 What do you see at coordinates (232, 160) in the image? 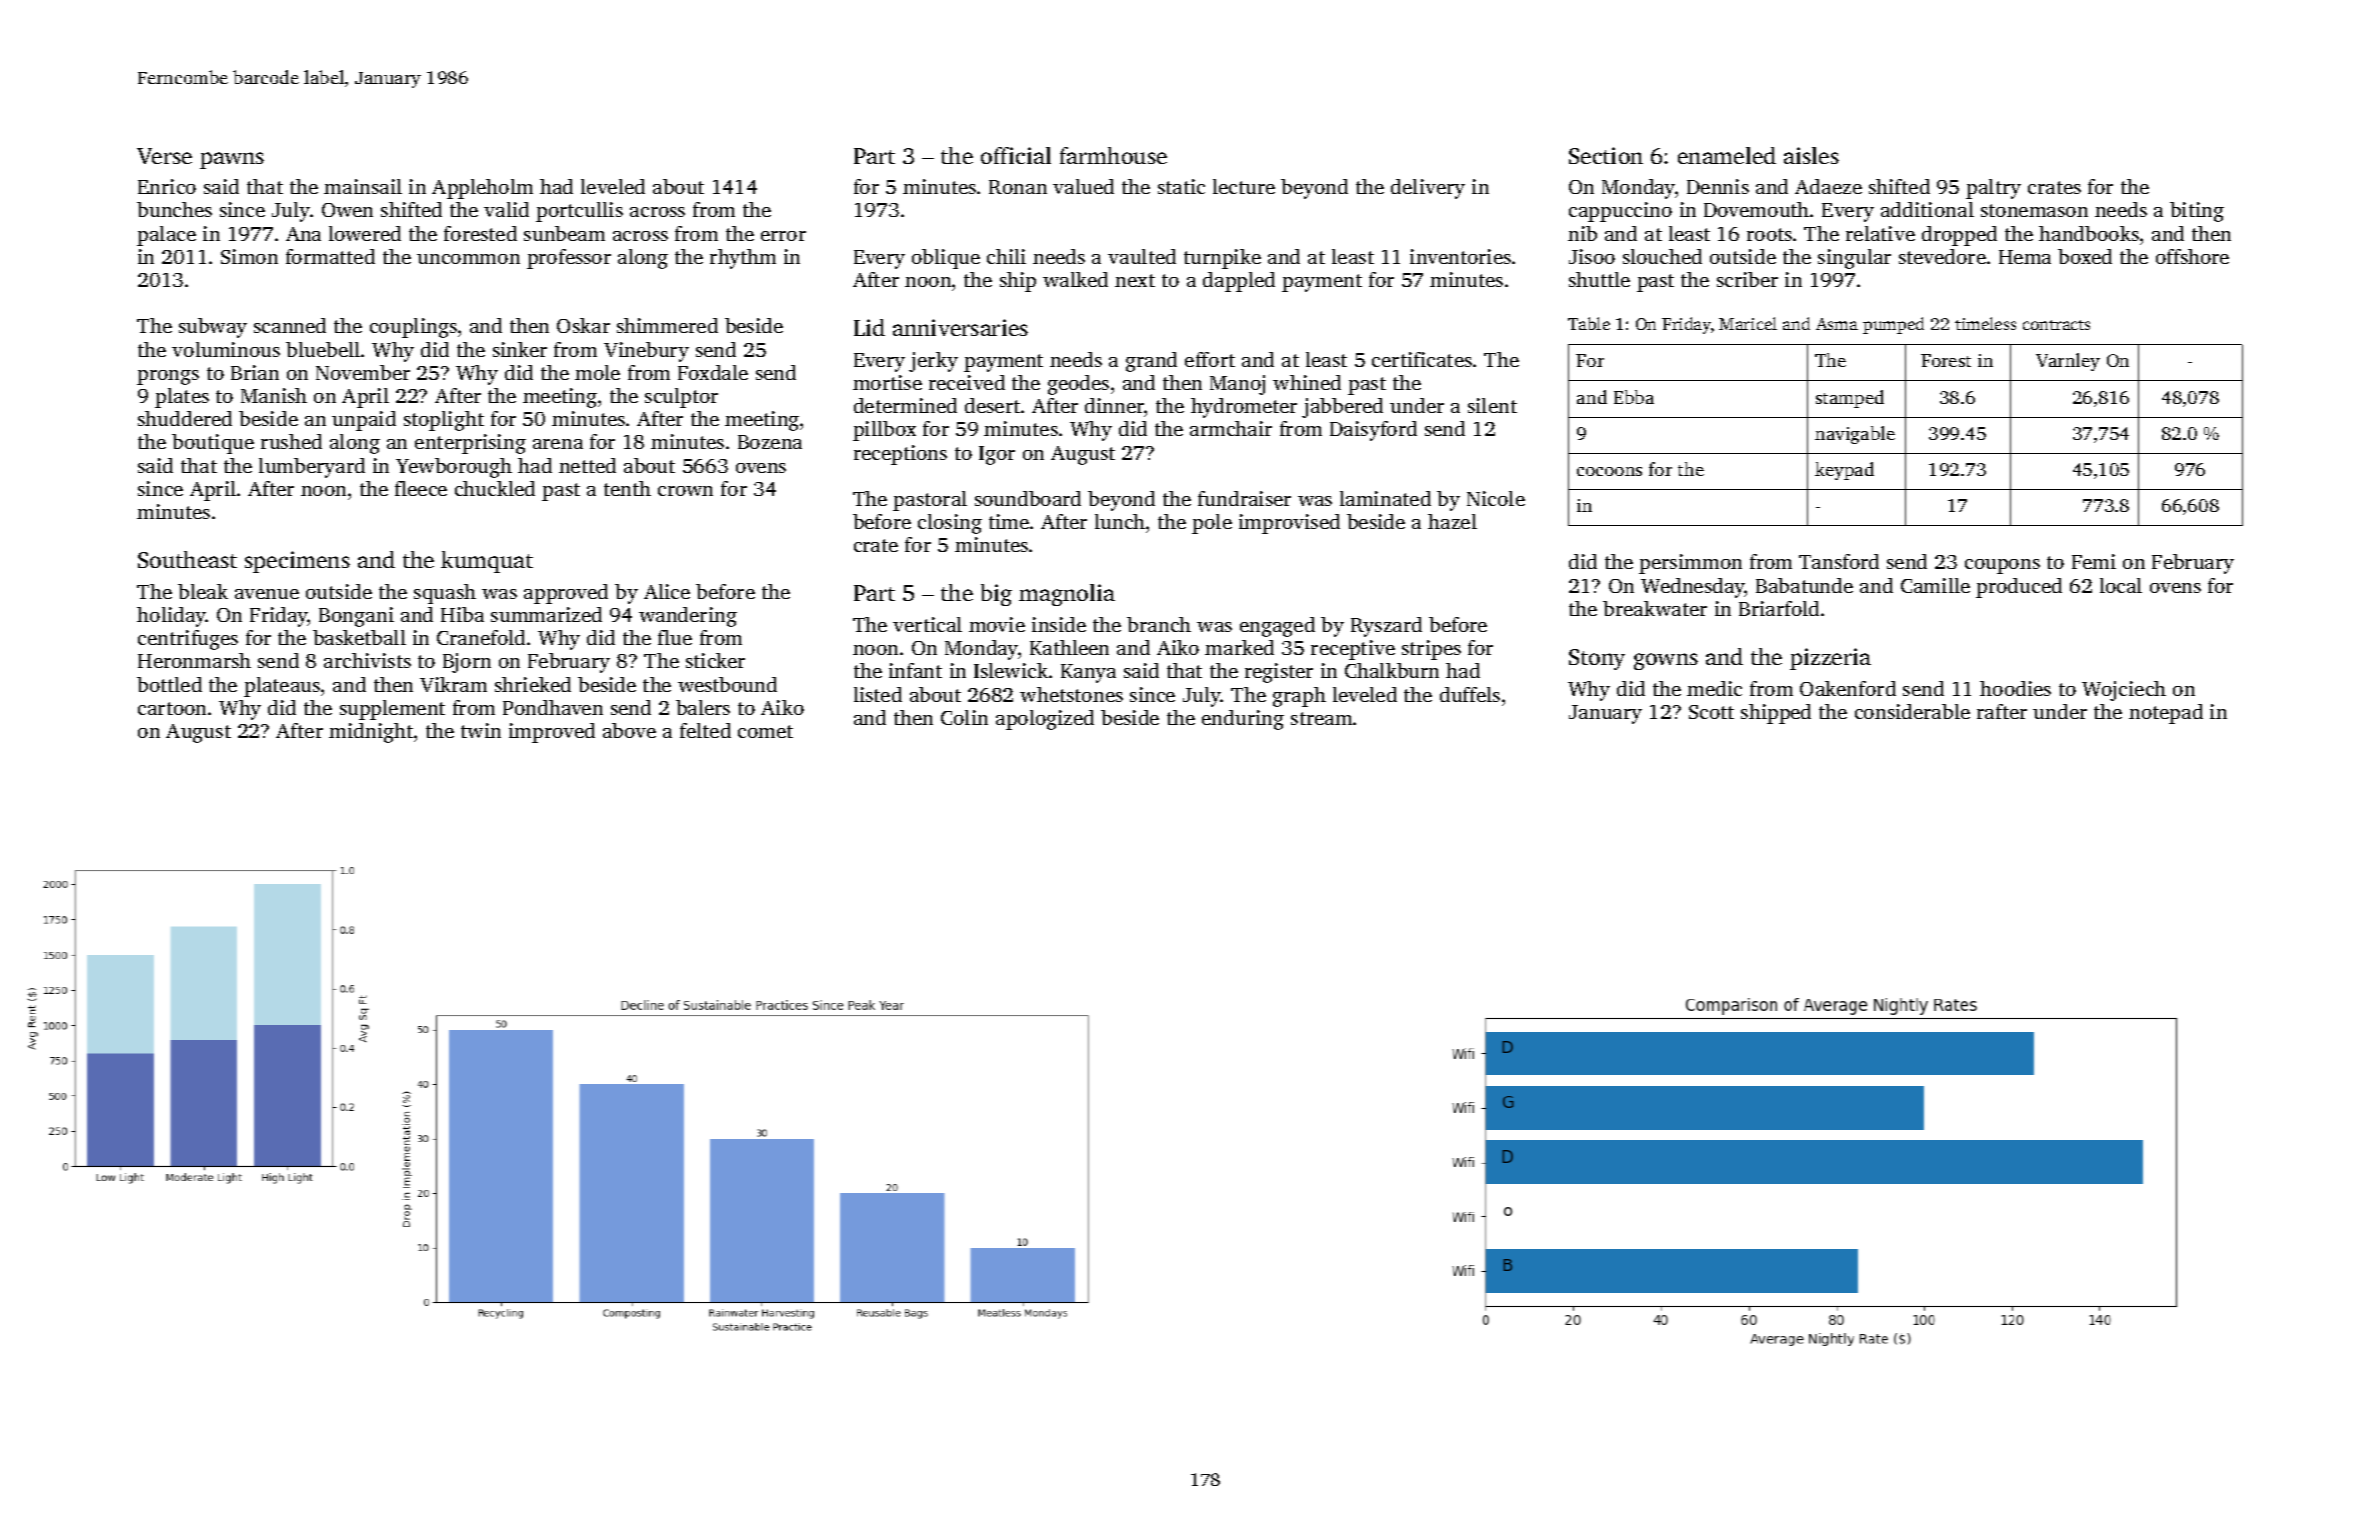
I see `pawns` at bounding box center [232, 160].
